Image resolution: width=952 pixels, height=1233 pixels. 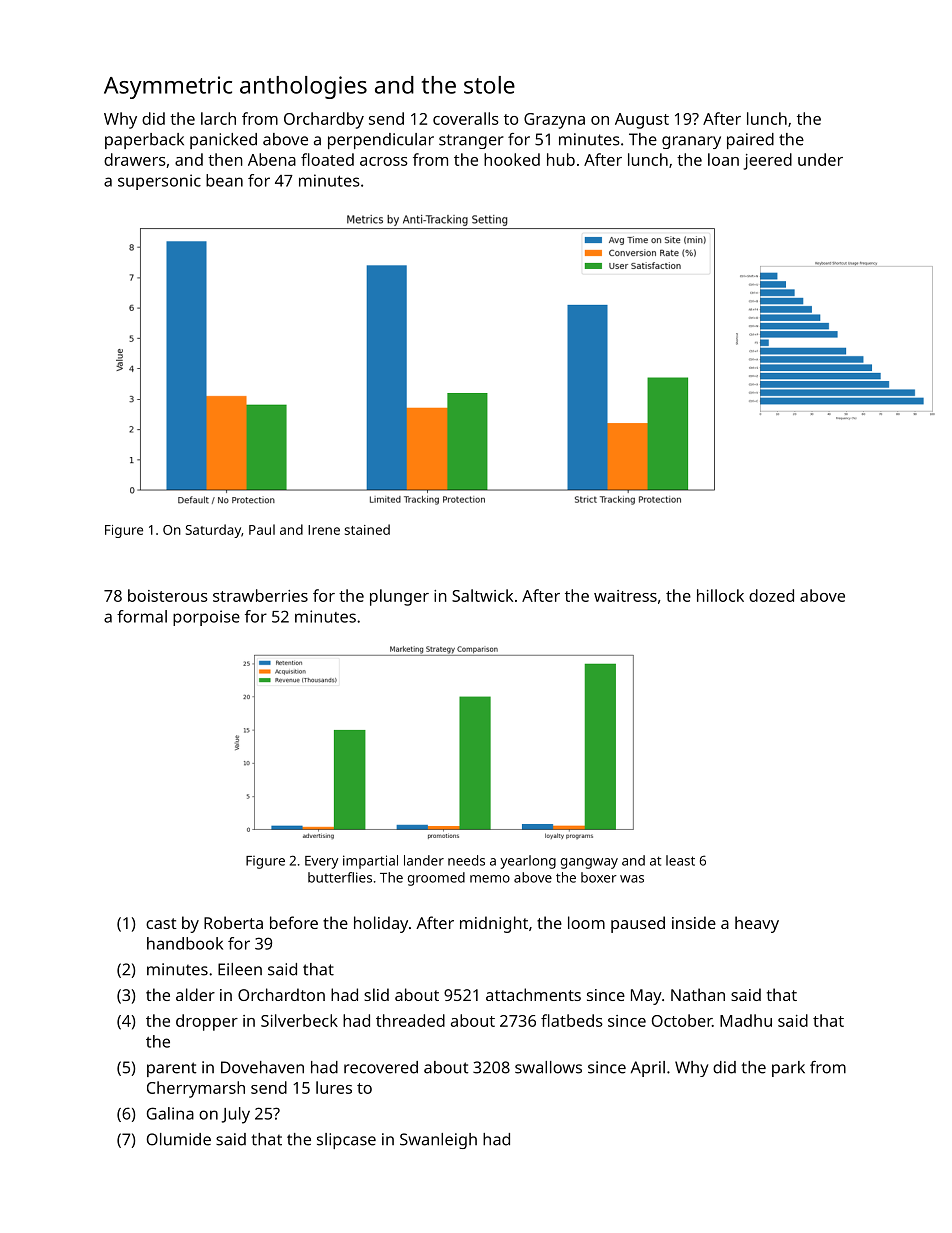 What do you see at coordinates (489, 85) in the screenshot?
I see `stole` at bounding box center [489, 85].
